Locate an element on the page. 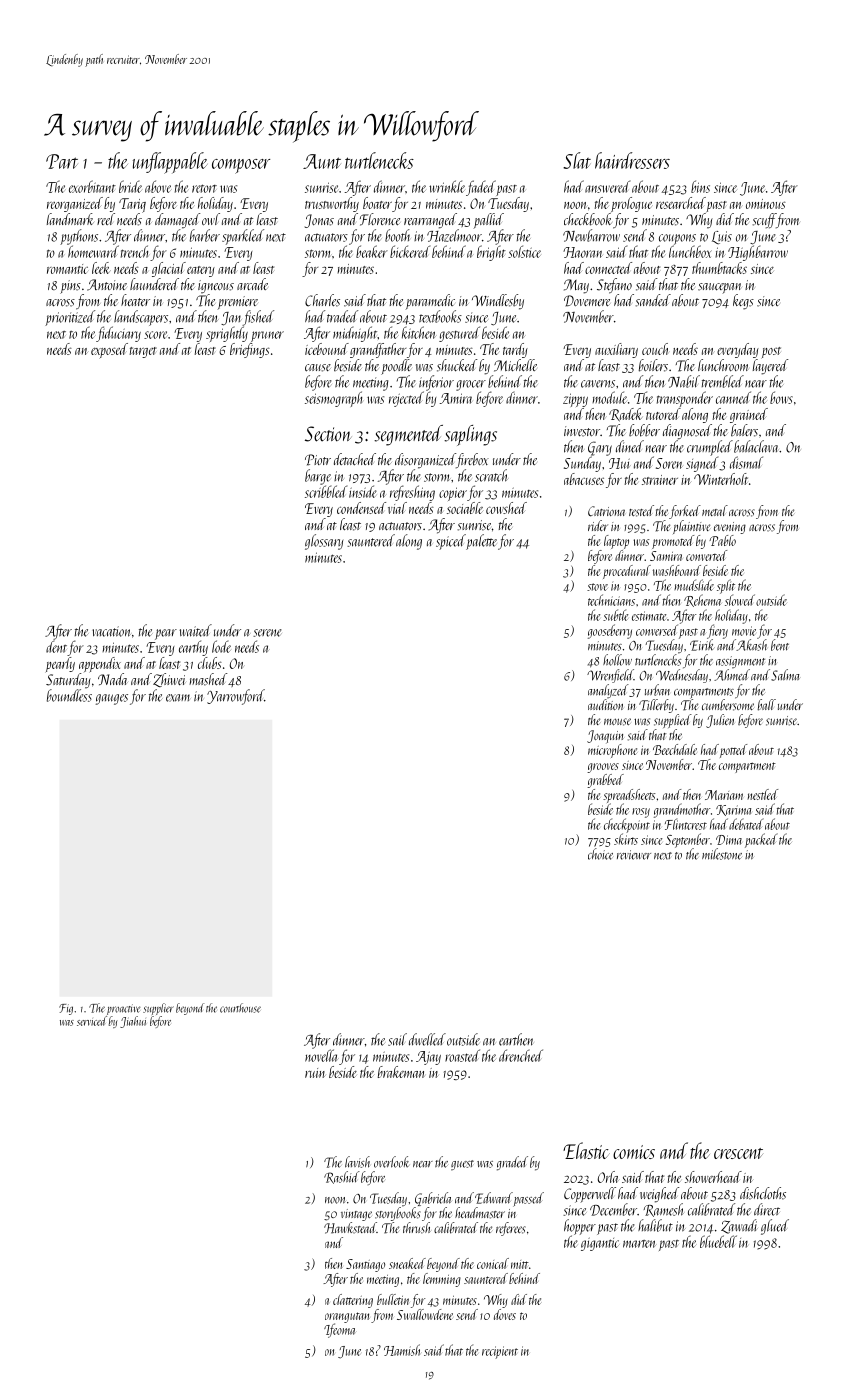  audition is located at coordinates (605, 704).
